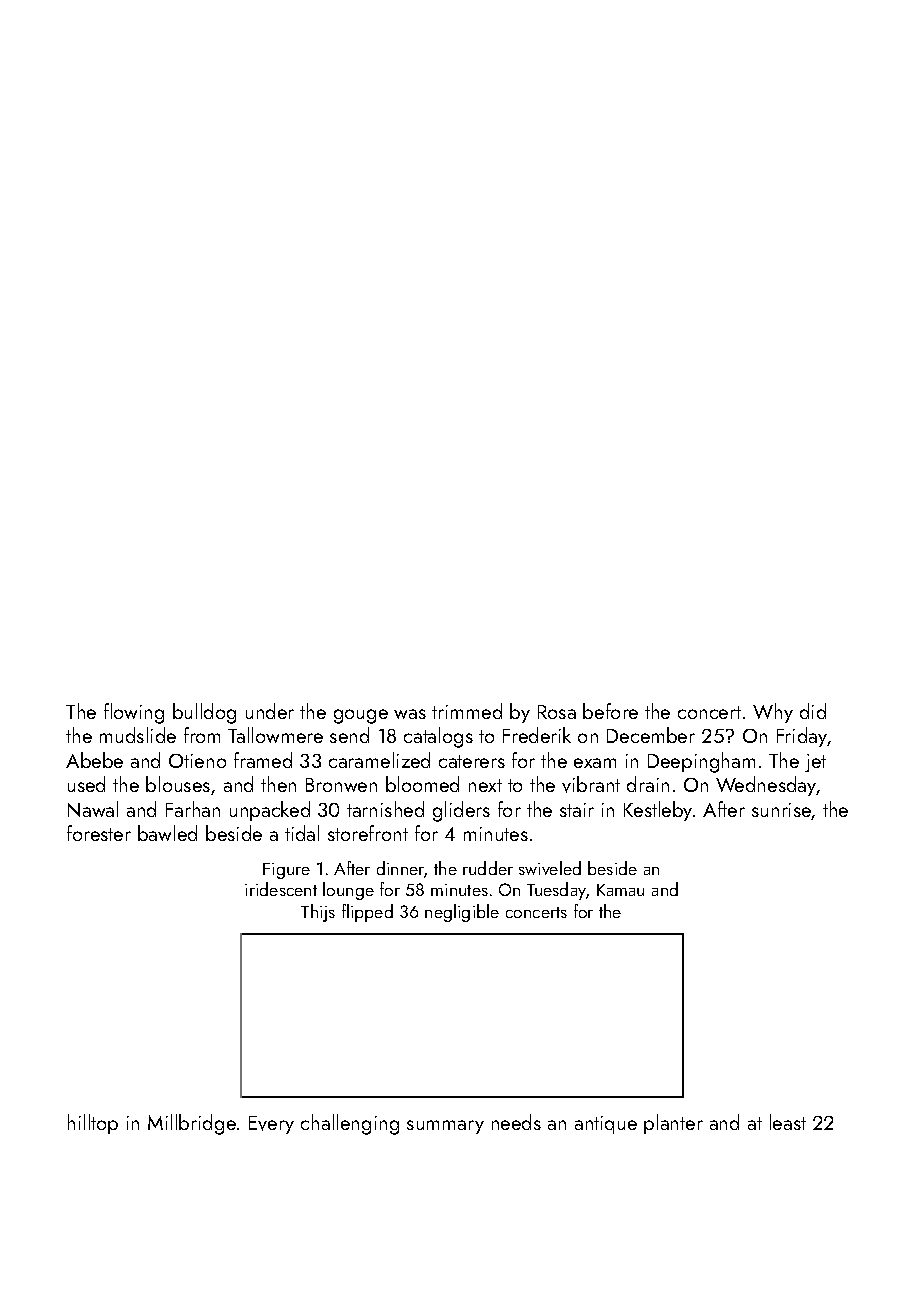  What do you see at coordinates (350, 1124) in the screenshot?
I see `challenging` at bounding box center [350, 1124].
